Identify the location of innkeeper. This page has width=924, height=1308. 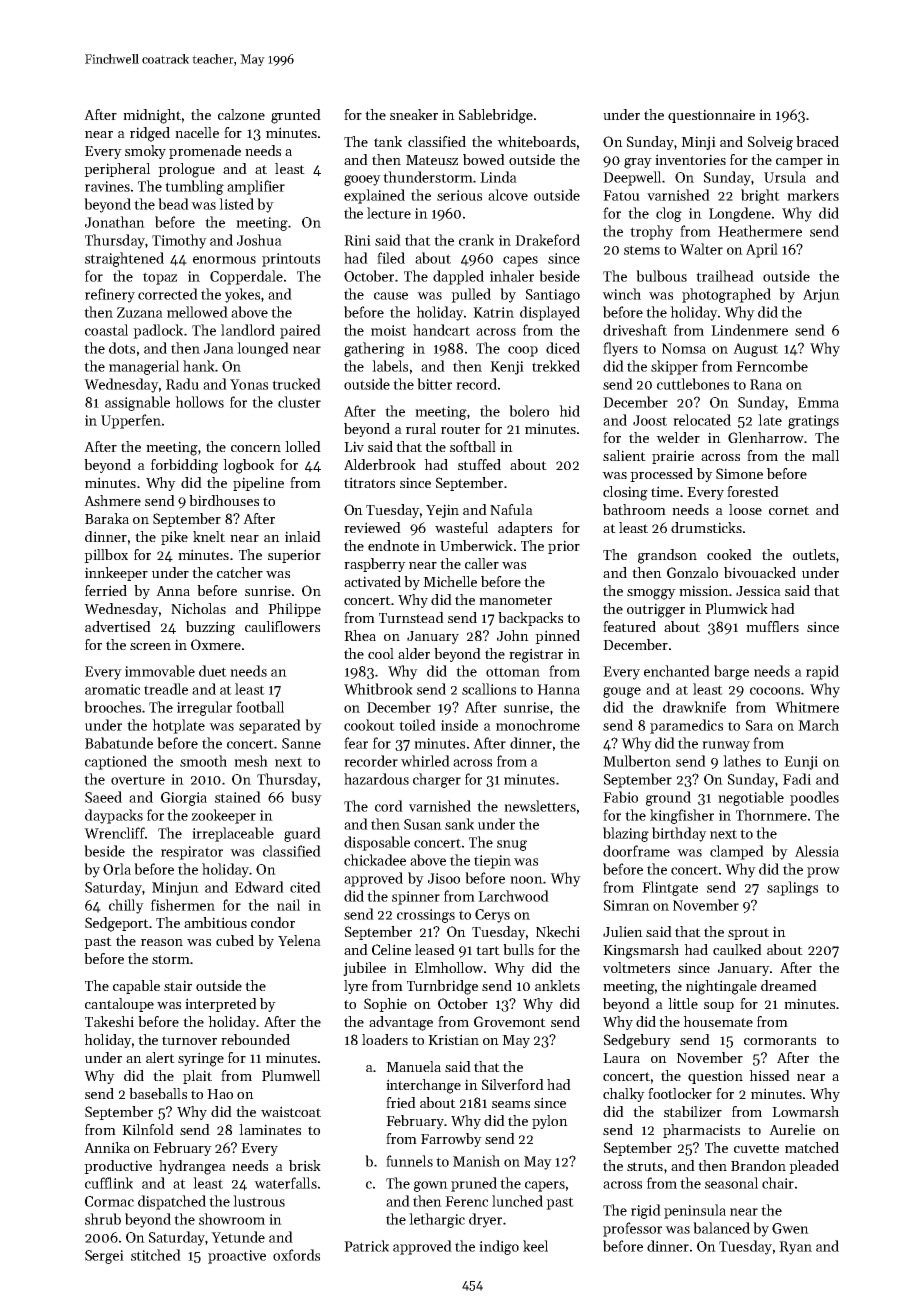
(116, 574).
